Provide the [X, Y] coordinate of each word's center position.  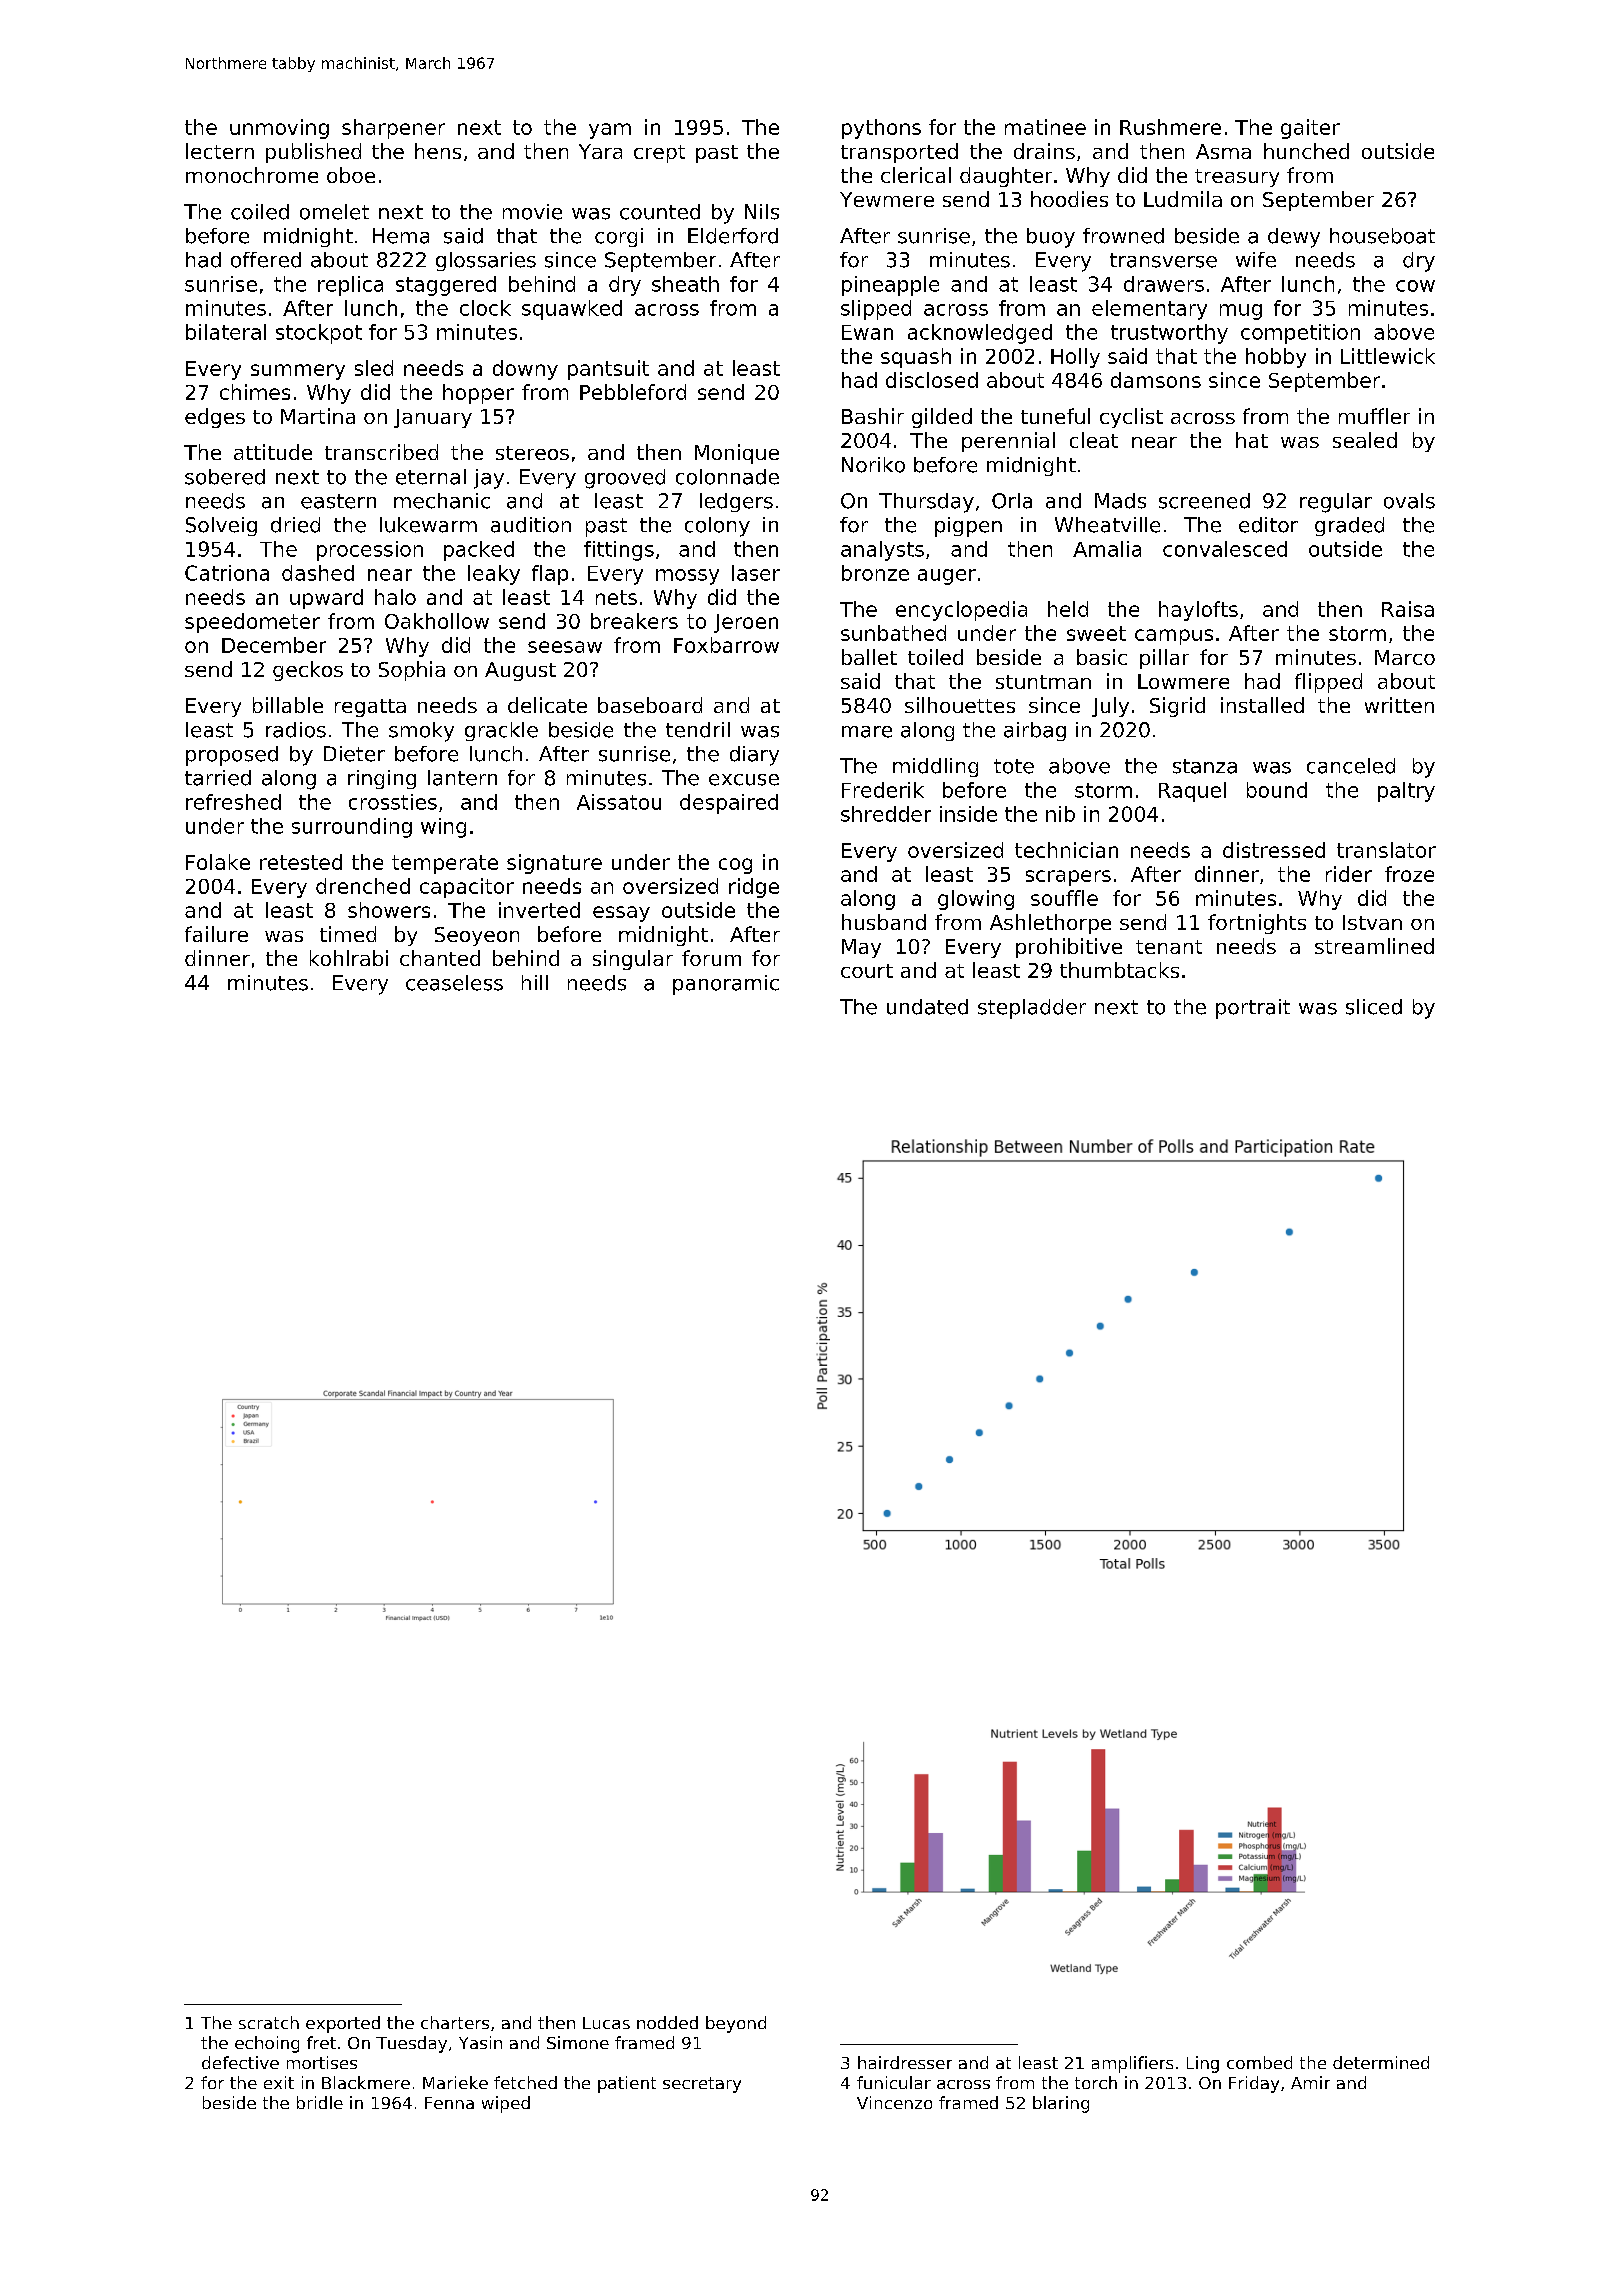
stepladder [1032, 1009]
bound [1277, 790]
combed [1259, 2062]
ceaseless [454, 983]
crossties [393, 802]
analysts [882, 551]
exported [343, 2024]
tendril [698, 730]
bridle [320, 2102]
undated [927, 1007]
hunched [1306, 151]
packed [479, 551]
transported [899, 153]
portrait [1253, 1009]
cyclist [1131, 418]
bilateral [226, 332]
